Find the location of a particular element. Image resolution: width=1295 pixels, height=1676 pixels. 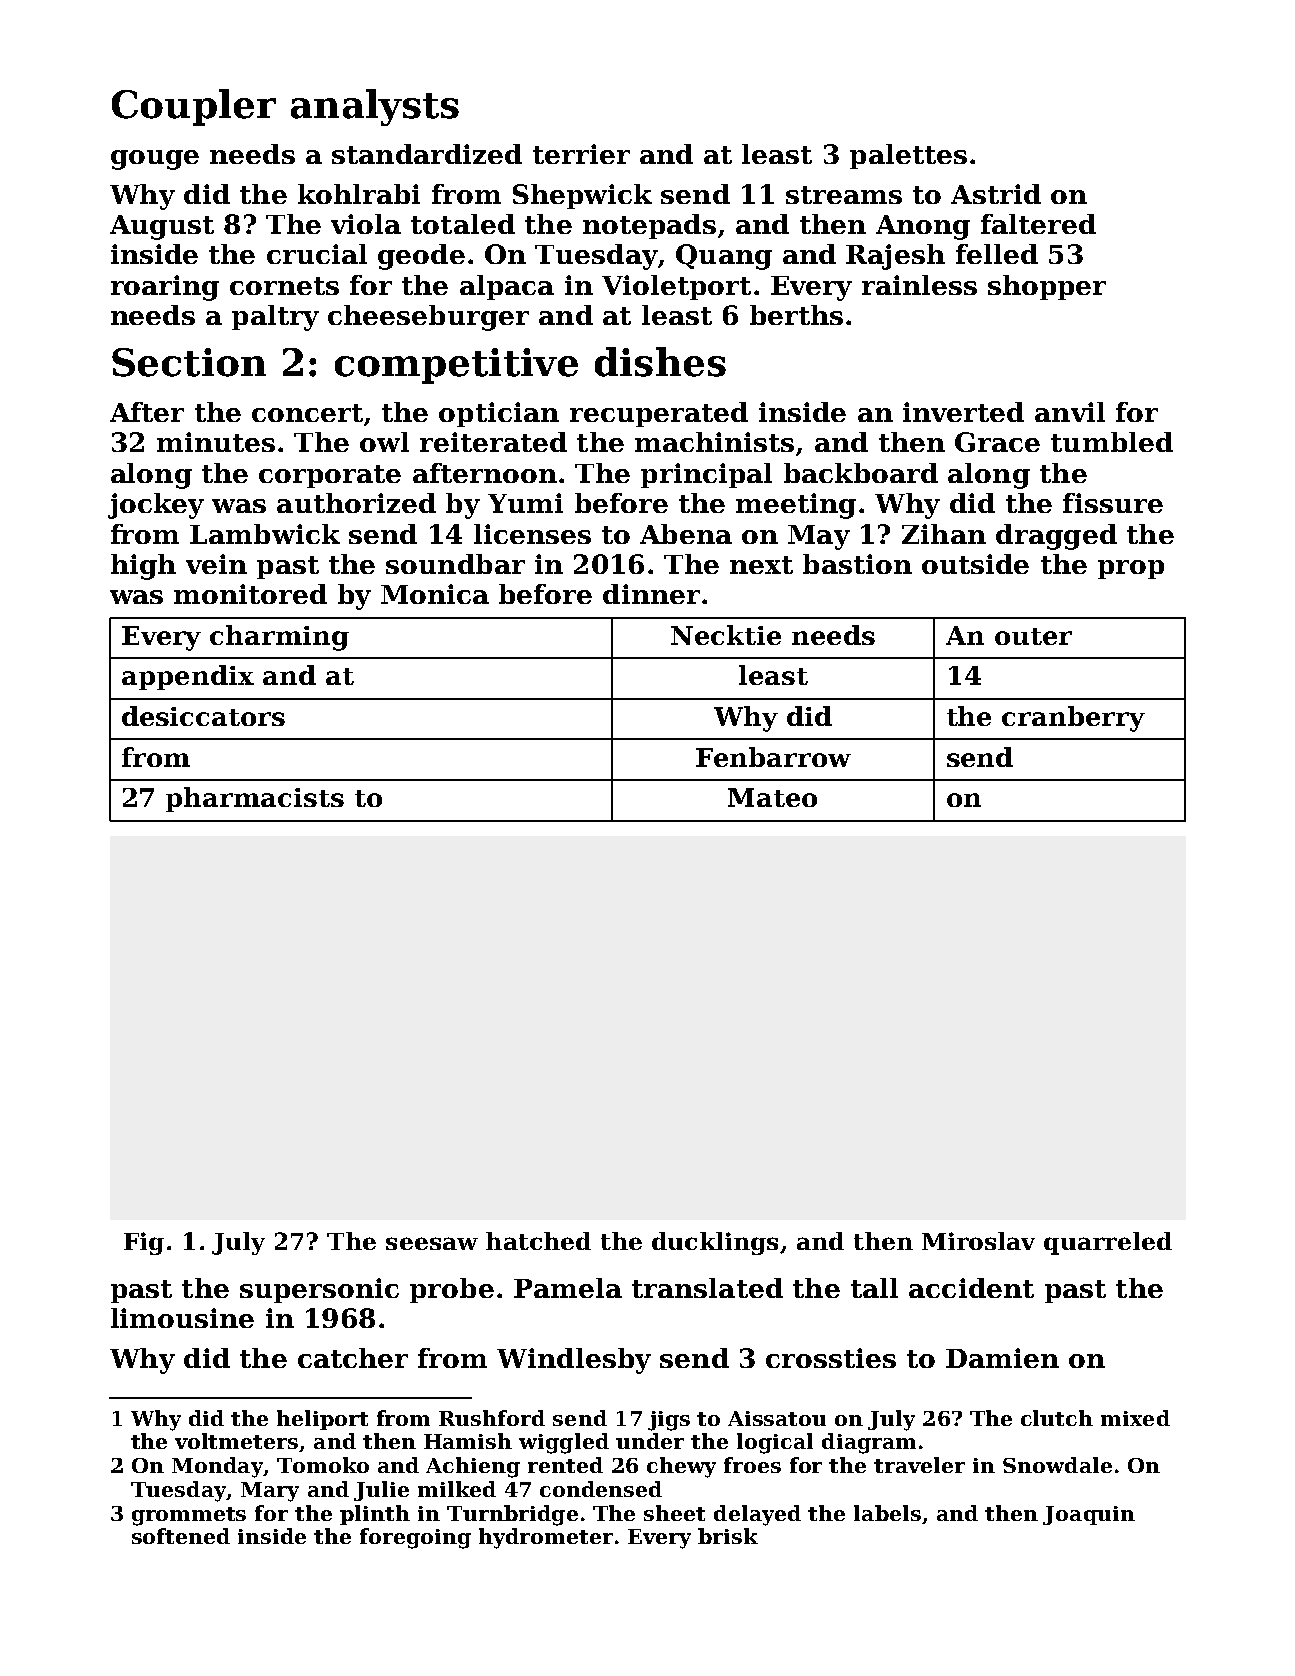

dinner is located at coordinates (651, 594).
